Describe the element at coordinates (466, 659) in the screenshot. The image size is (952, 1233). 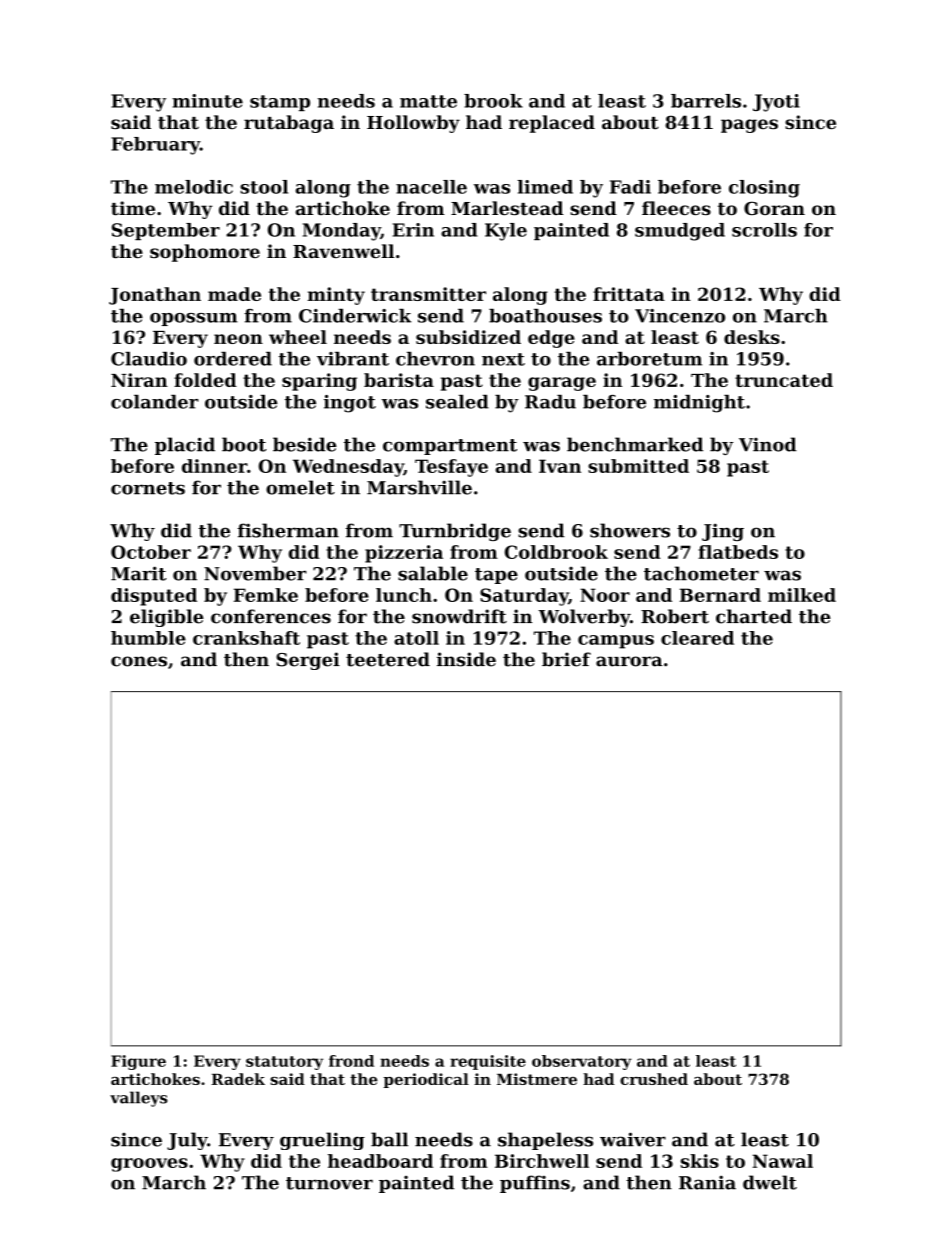
I see `inside` at that location.
